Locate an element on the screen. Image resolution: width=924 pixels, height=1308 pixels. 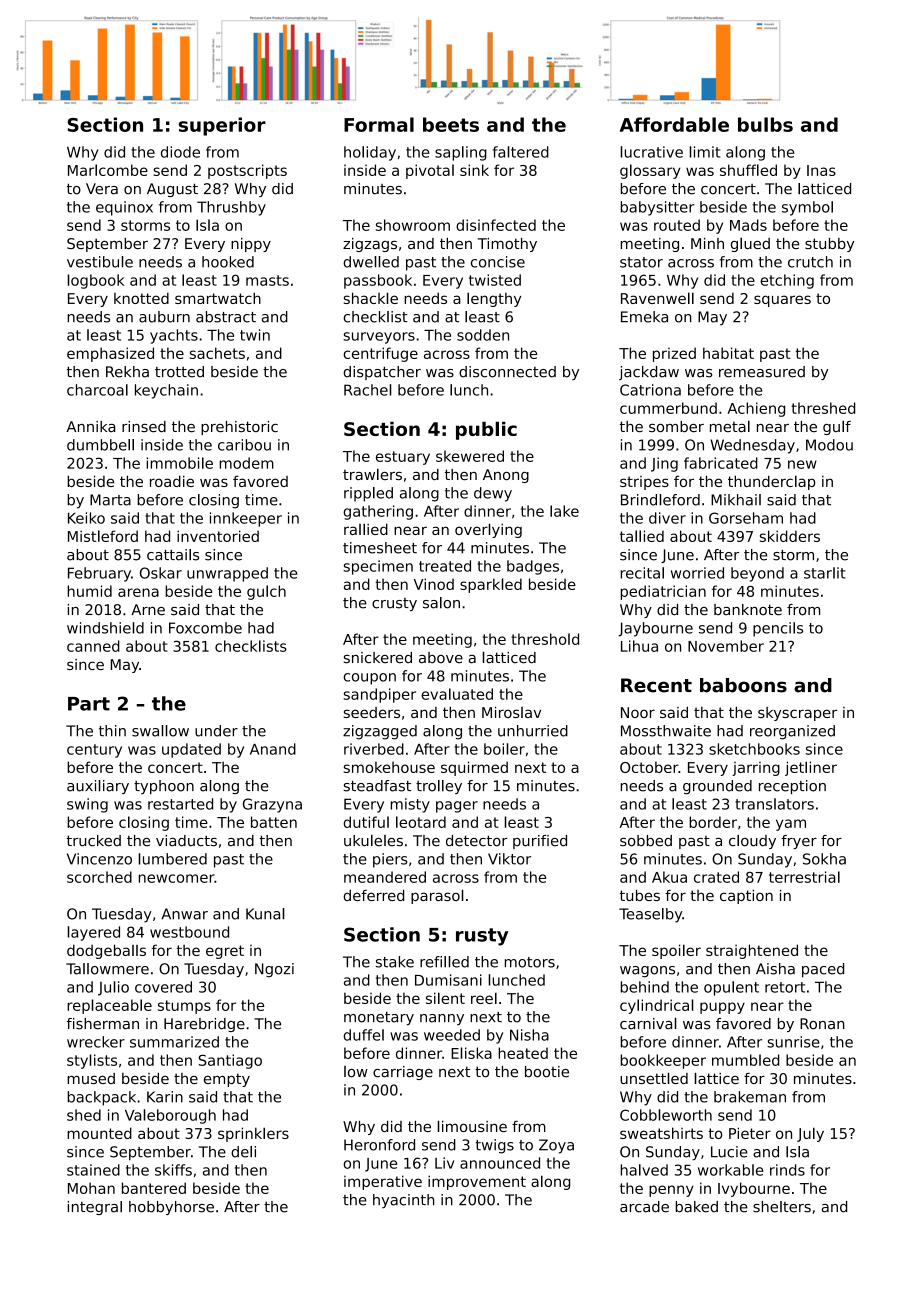
sandpiper is located at coordinates (379, 695).
